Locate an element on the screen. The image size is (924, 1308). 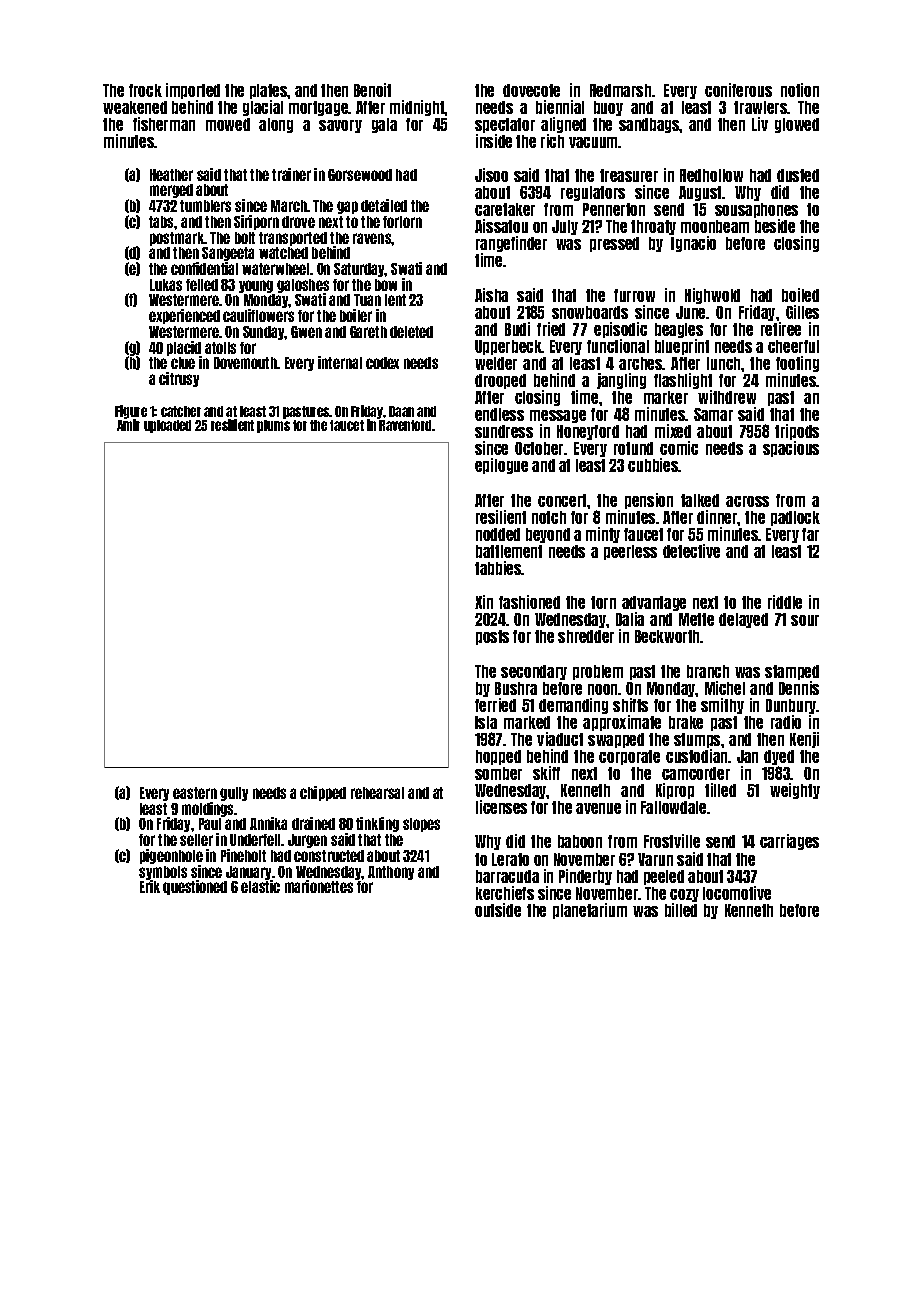
postmark is located at coordinates (177, 239).
